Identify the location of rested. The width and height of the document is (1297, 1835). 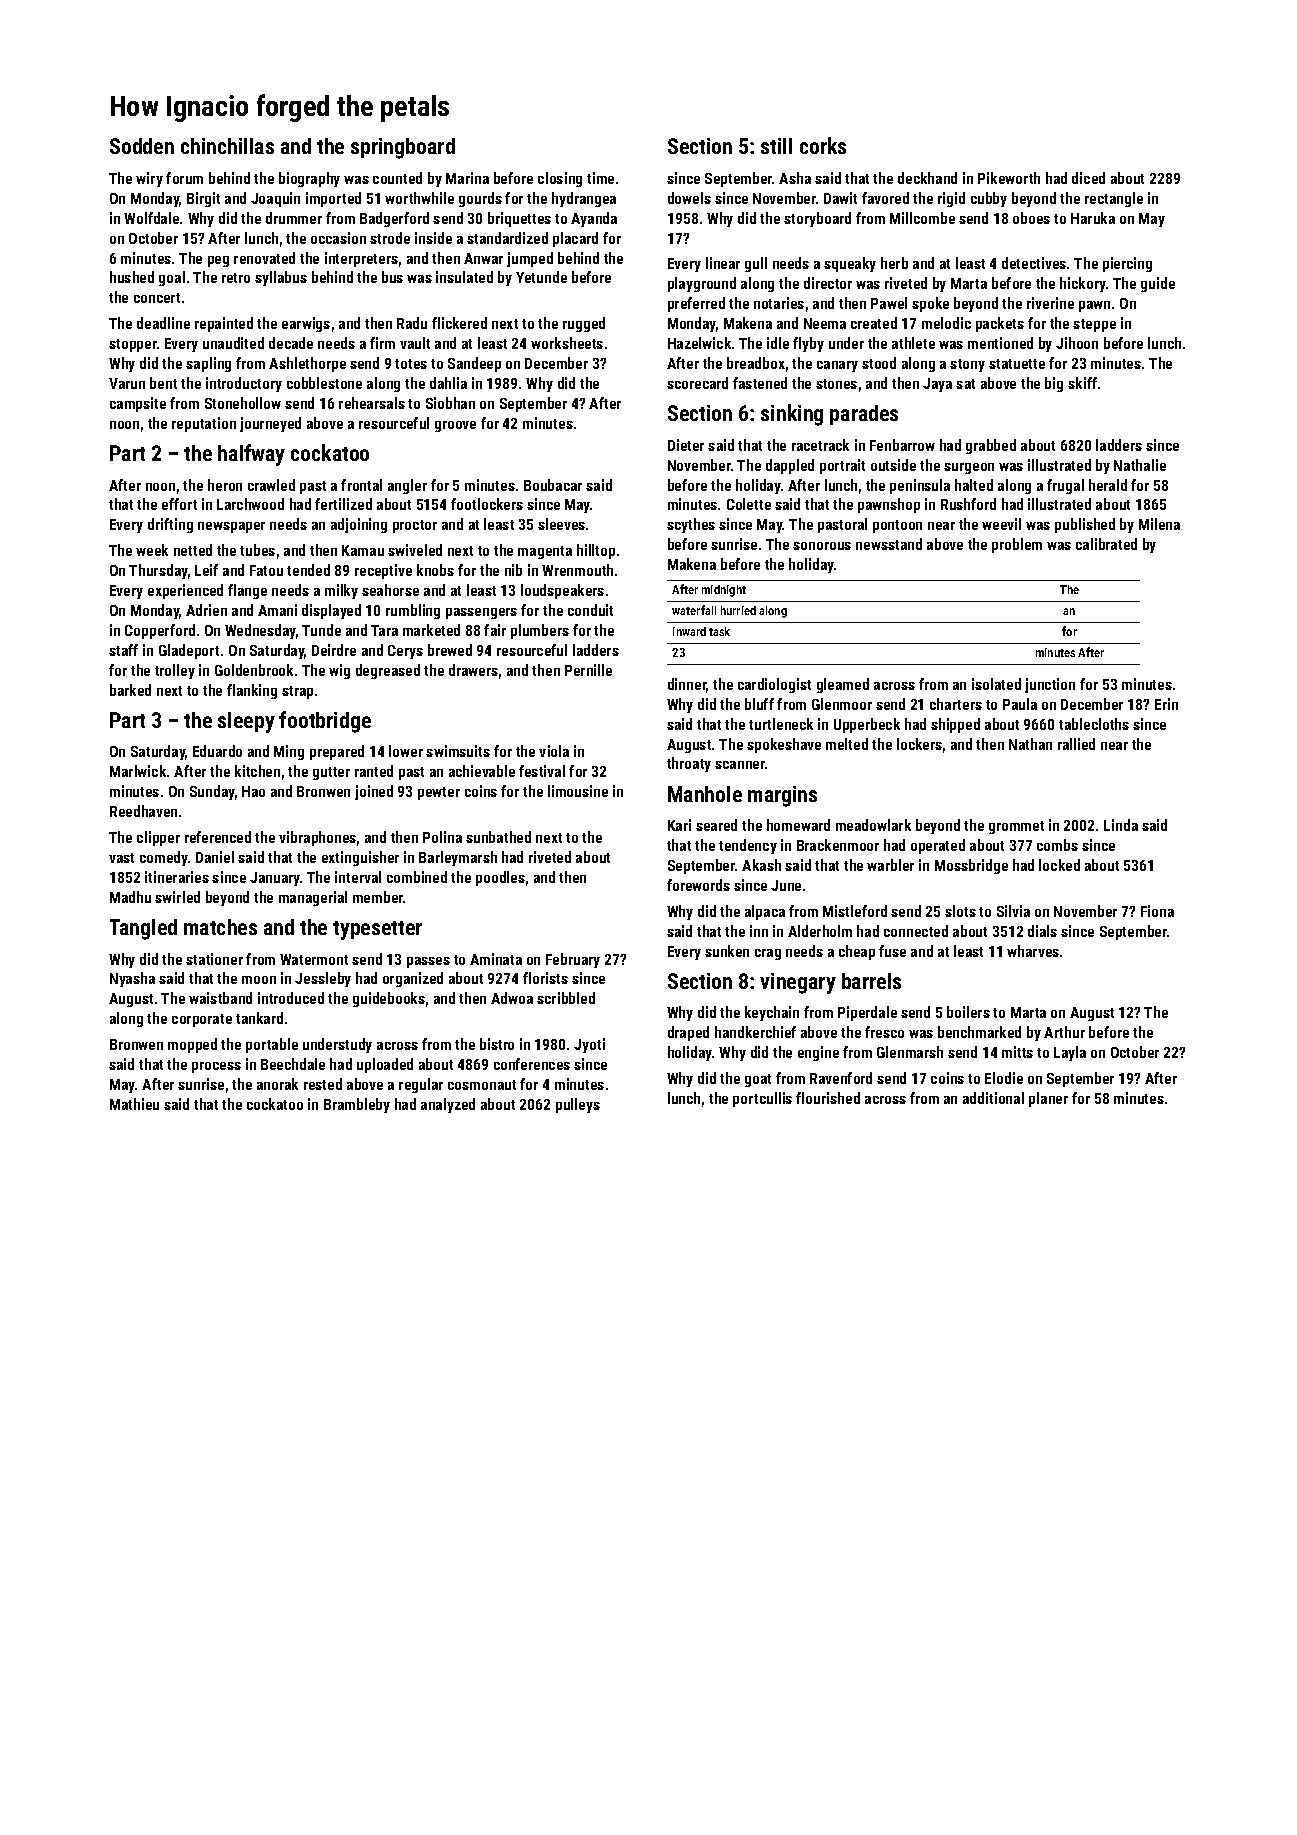
(323, 1084).
